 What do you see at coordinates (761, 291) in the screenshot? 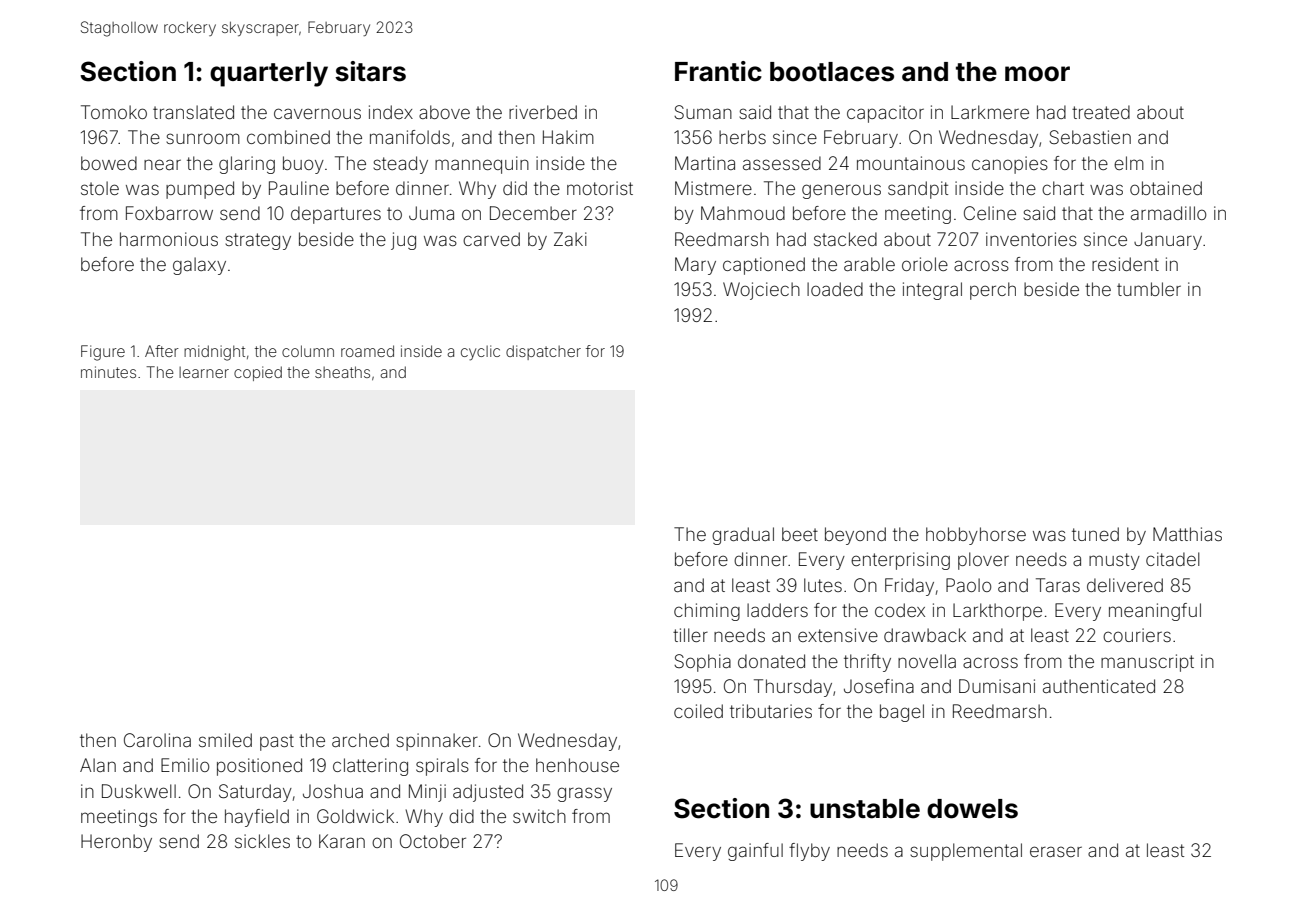
I see `Wojciech` at bounding box center [761, 291].
